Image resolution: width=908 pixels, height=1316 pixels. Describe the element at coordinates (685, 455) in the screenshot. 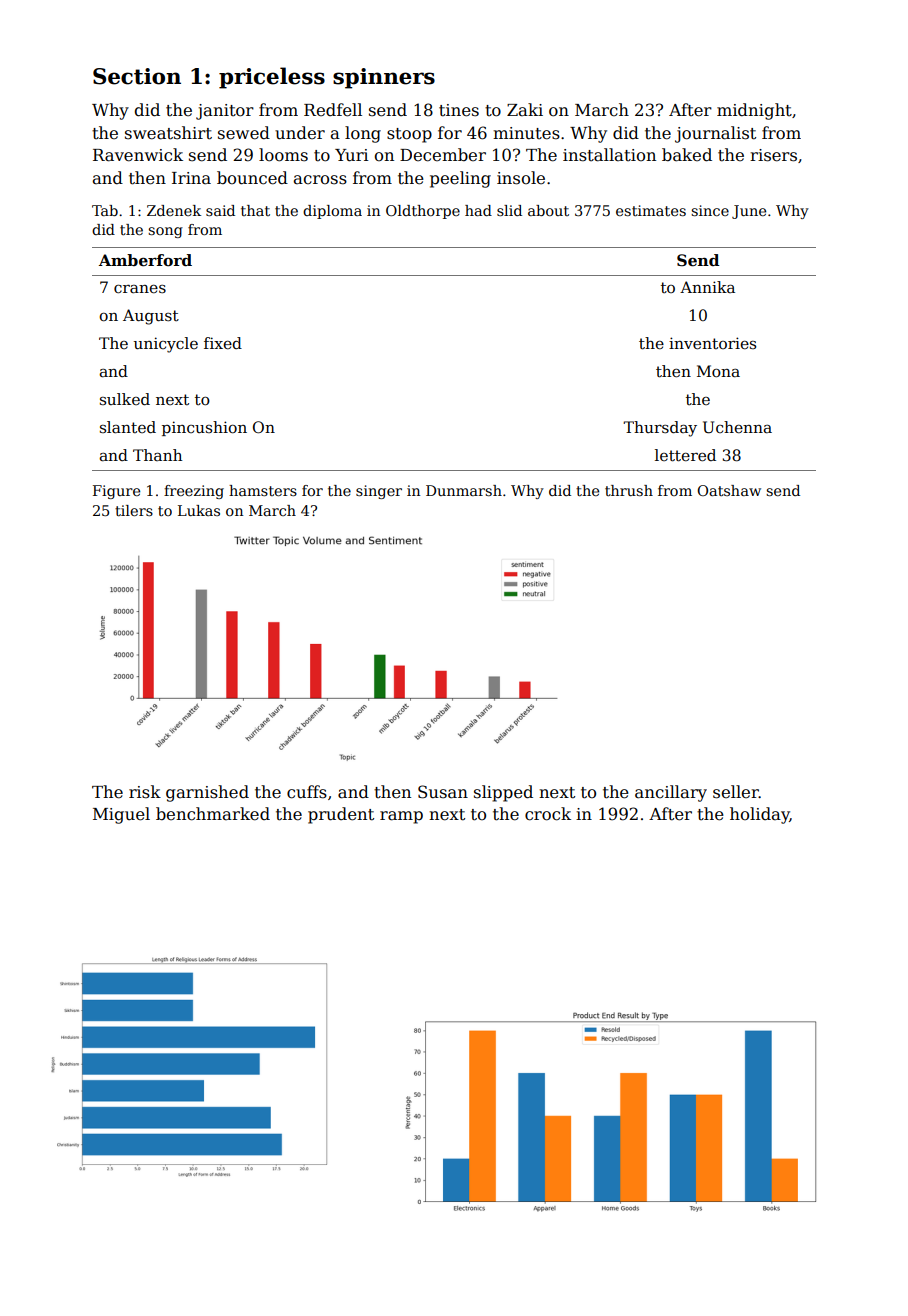

I see `lettered` at that location.
